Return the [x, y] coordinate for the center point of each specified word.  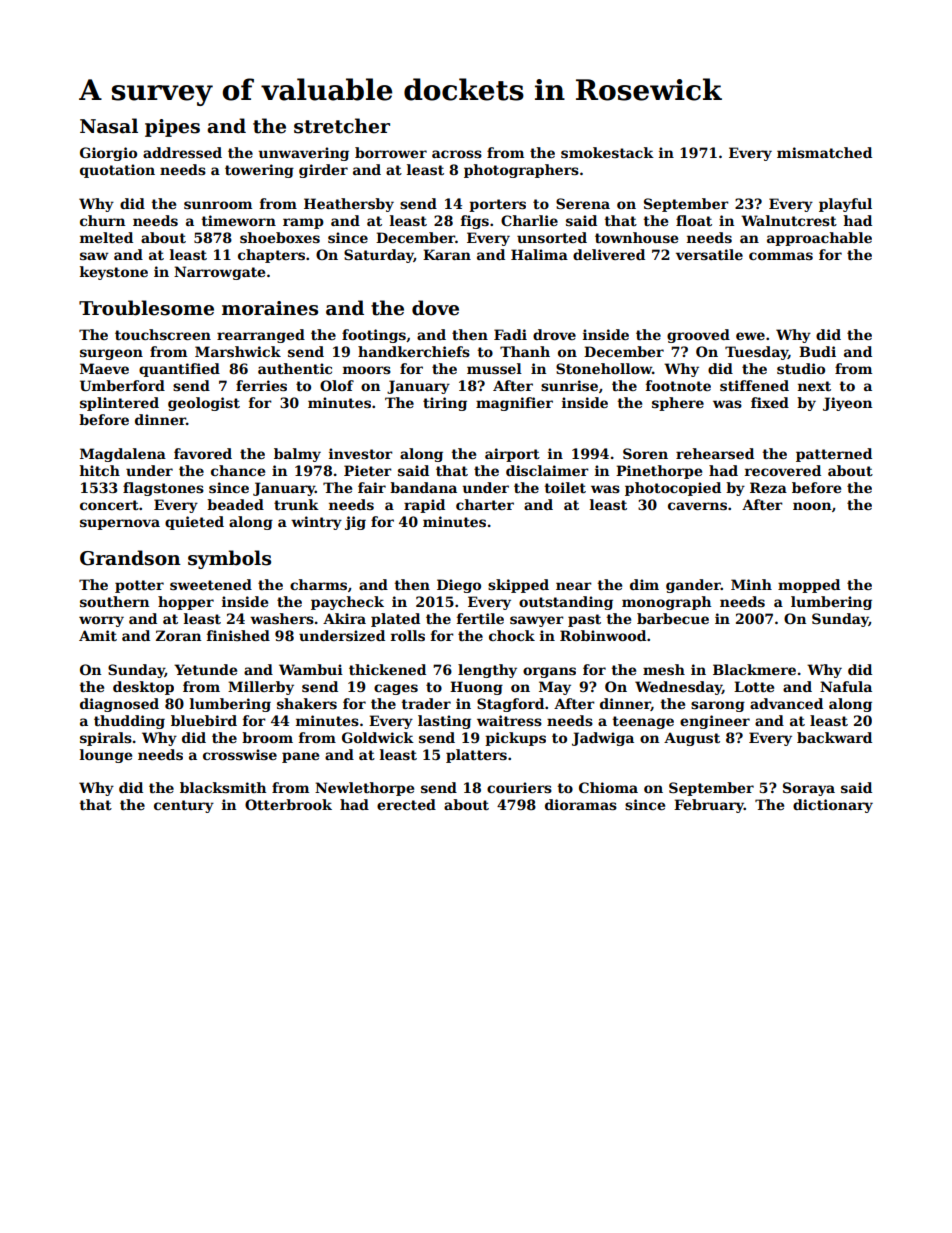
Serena [583, 203]
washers [282, 618]
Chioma [608, 787]
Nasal [109, 126]
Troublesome [146, 308]
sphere [678, 404]
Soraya [809, 789]
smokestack [607, 152]
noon [812, 506]
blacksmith [223, 787]
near [574, 586]
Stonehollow [604, 368]
